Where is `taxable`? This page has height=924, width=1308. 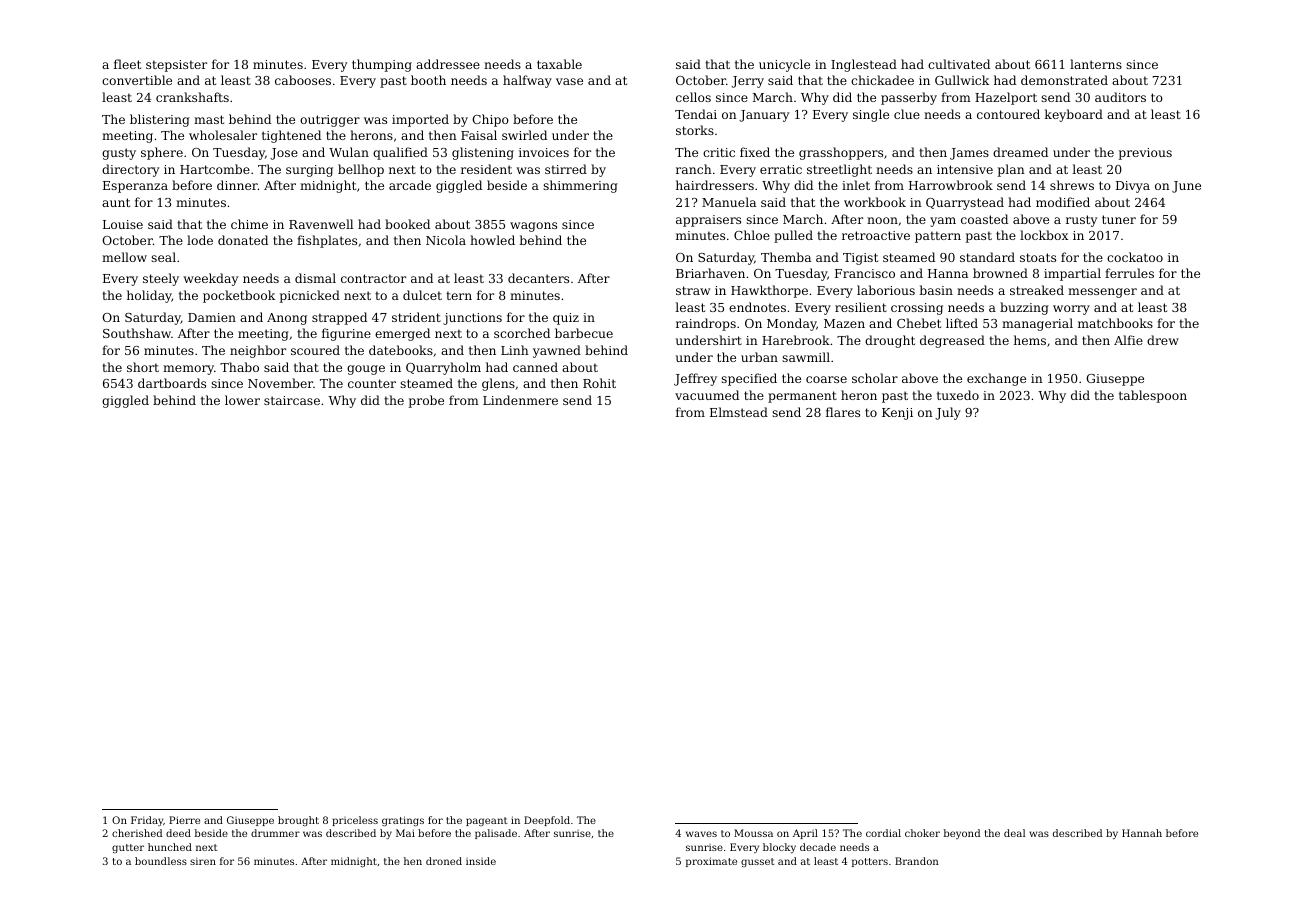 taxable is located at coordinates (559, 64).
